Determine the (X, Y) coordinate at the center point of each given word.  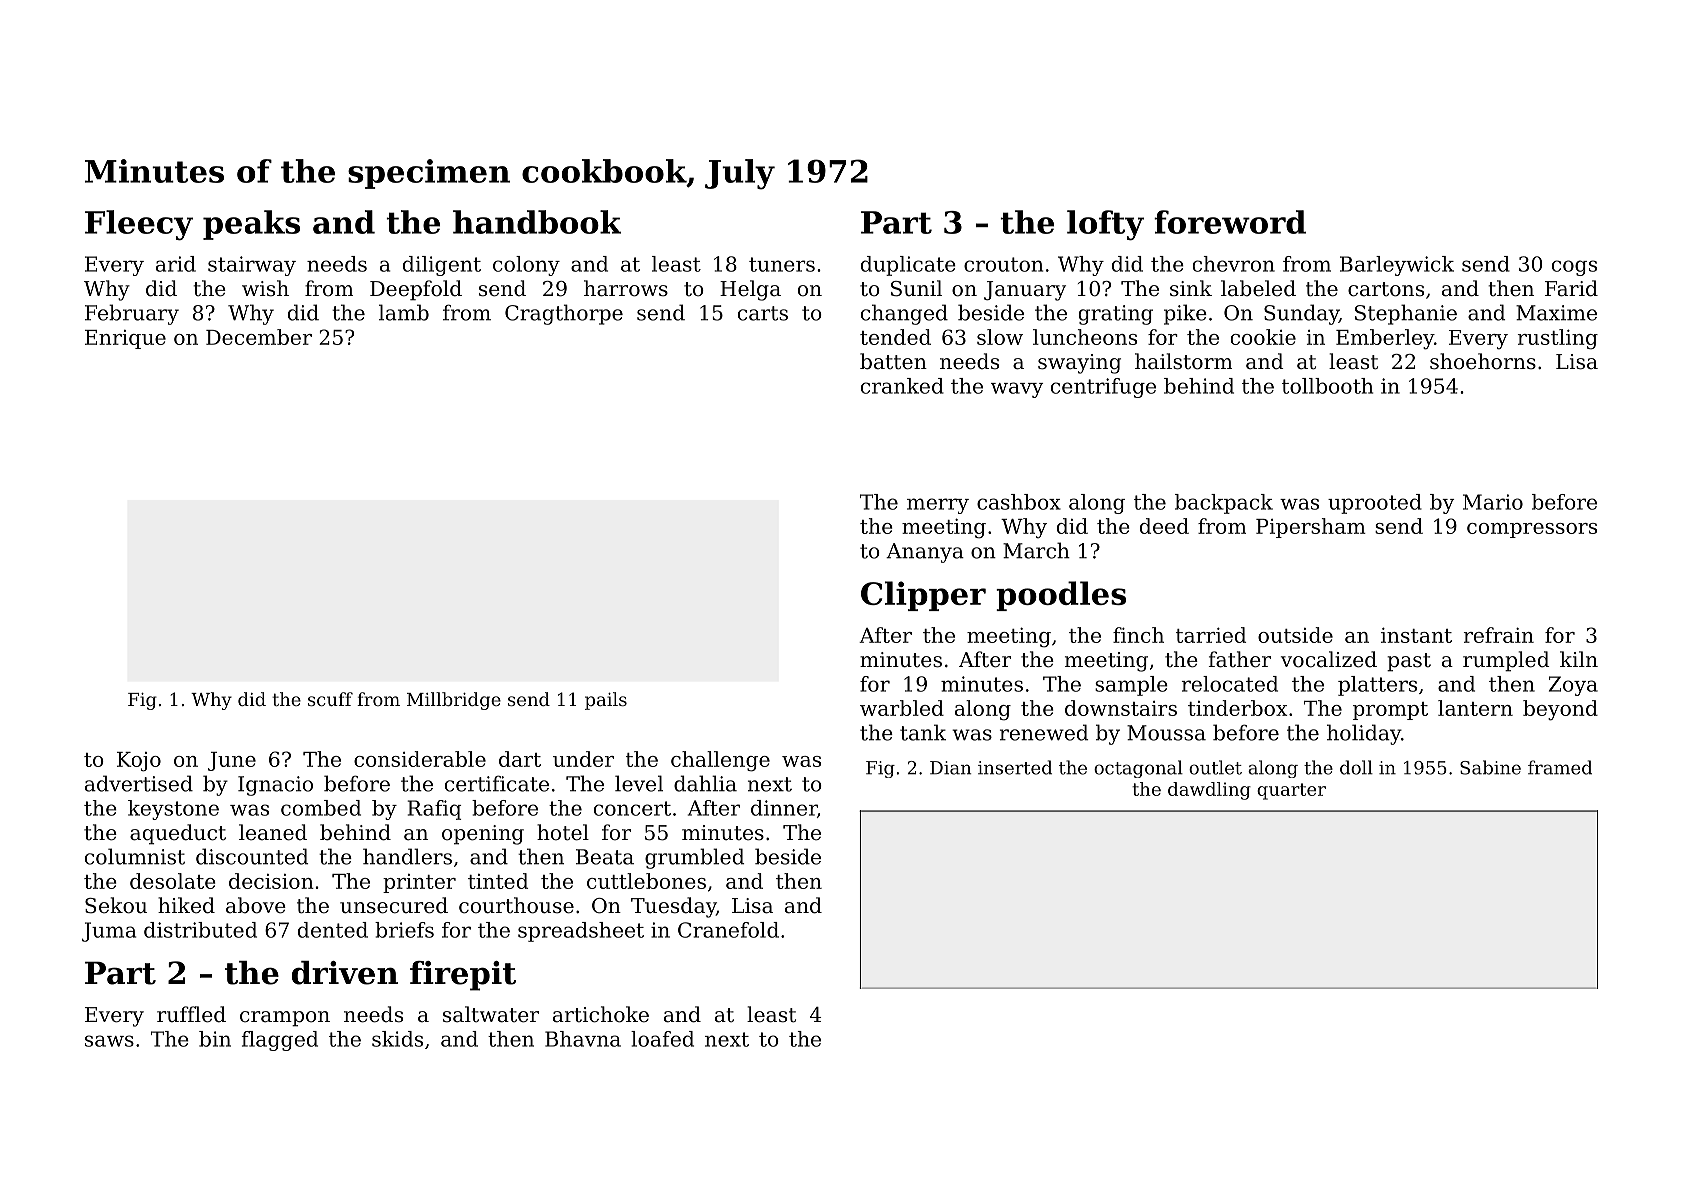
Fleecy (139, 225)
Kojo (139, 762)
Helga (750, 290)
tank (923, 732)
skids (397, 1039)
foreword (1230, 222)
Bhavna (583, 1039)
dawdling (1209, 791)
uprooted (1375, 504)
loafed (662, 1039)
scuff (330, 699)
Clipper (923, 596)
